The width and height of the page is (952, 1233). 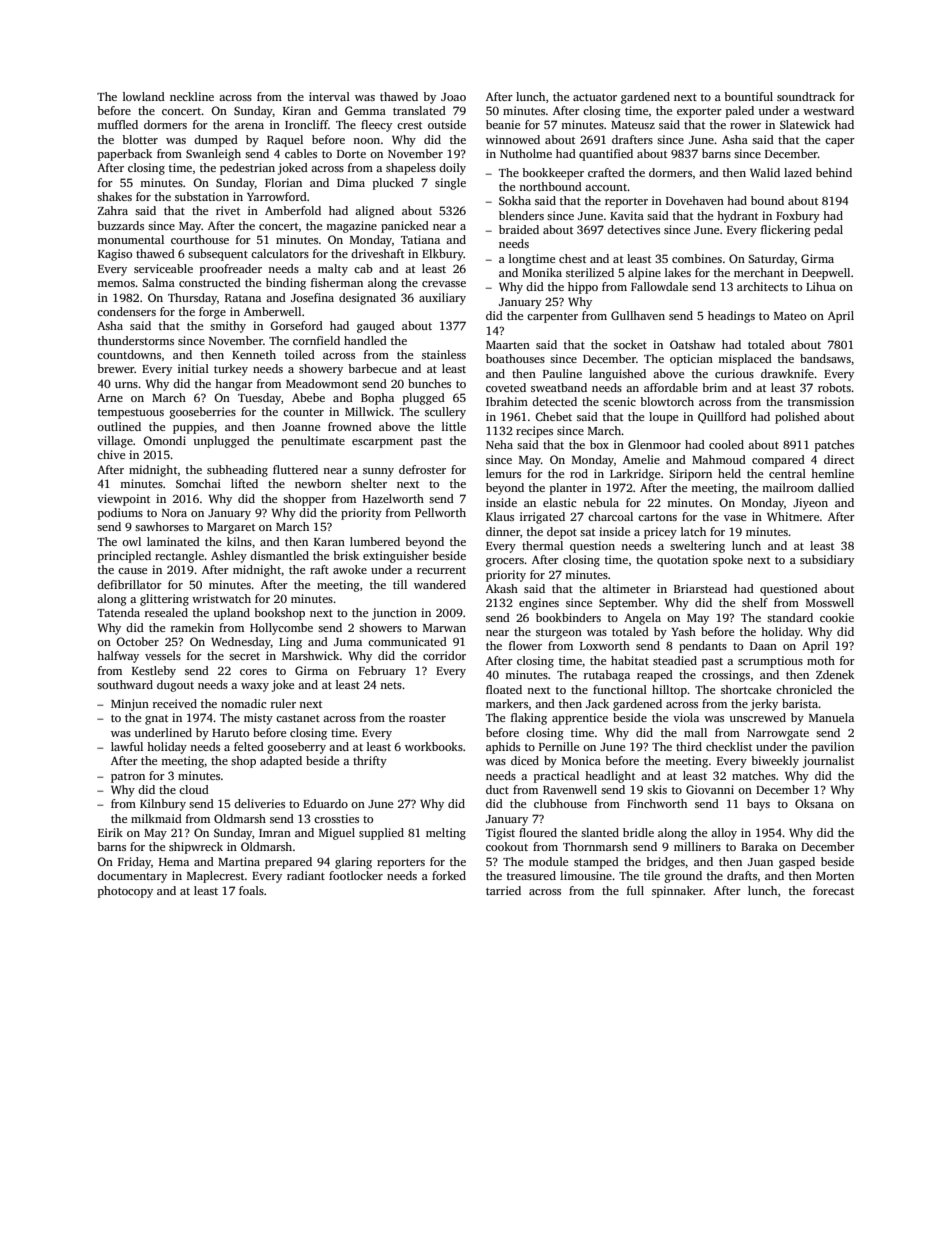 I want to click on Eirik, so click(x=110, y=832).
